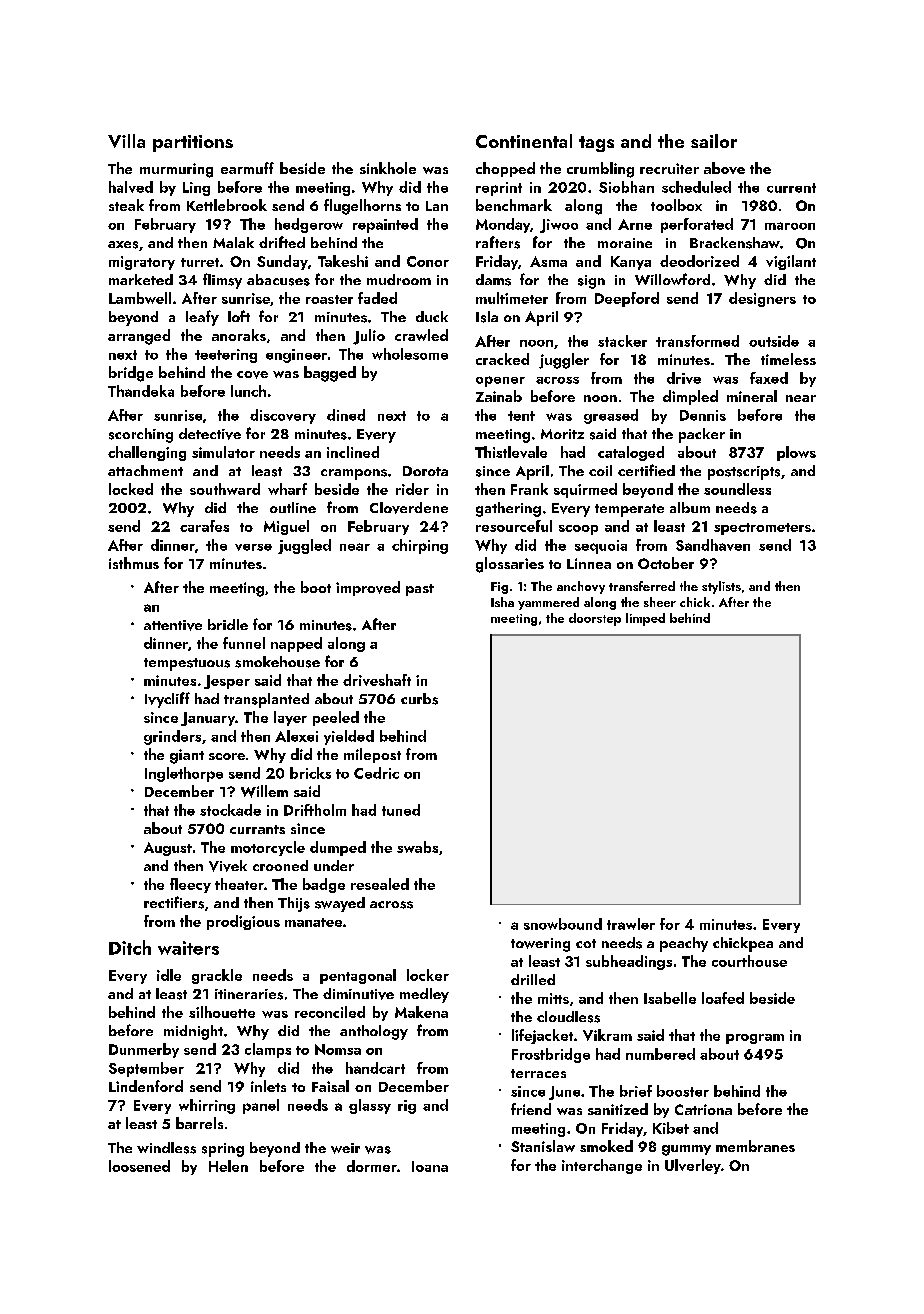 The height and width of the page is (1314, 924). I want to click on Ulverley, so click(693, 1166).
